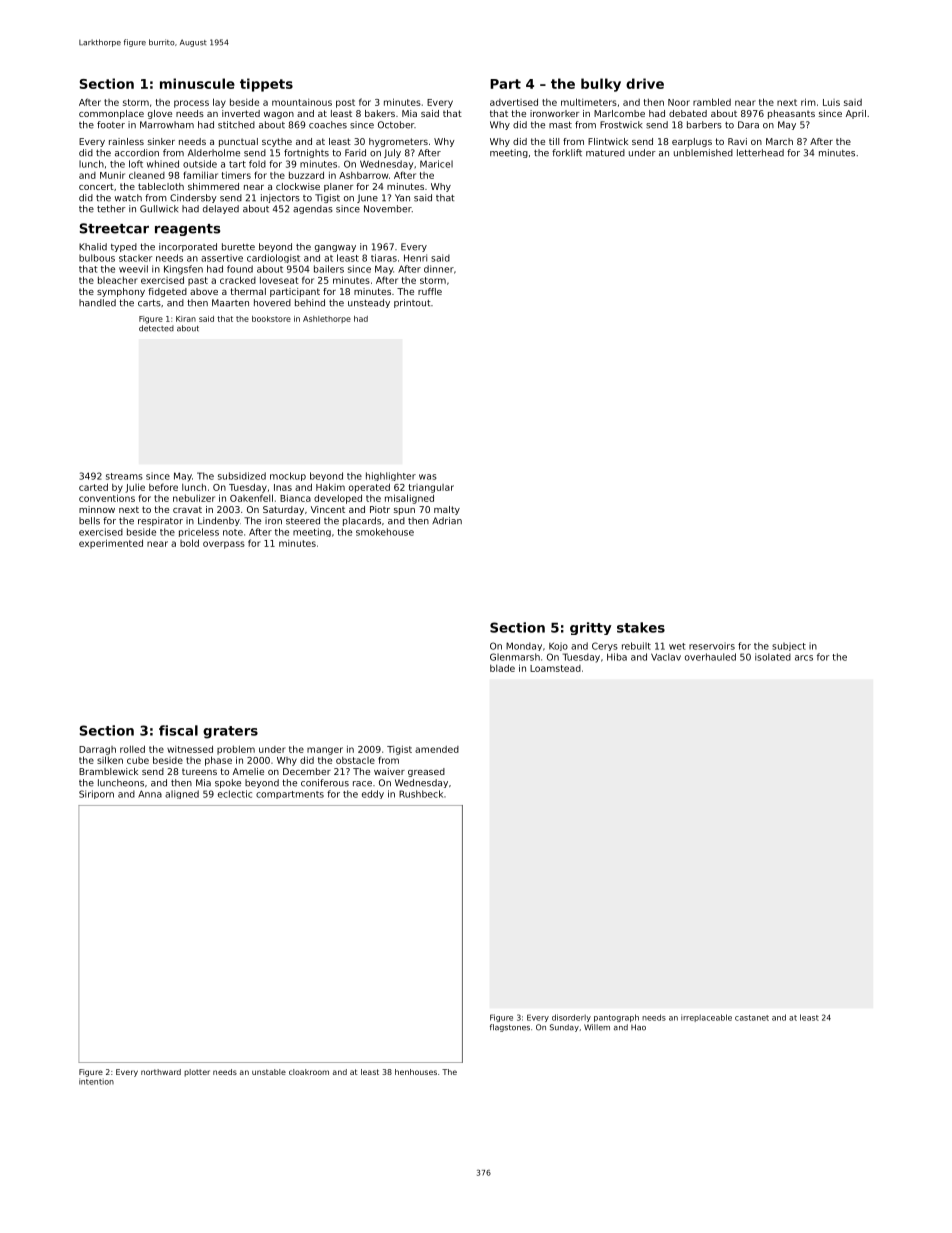 The image size is (952, 1233). I want to click on malty, so click(447, 510).
